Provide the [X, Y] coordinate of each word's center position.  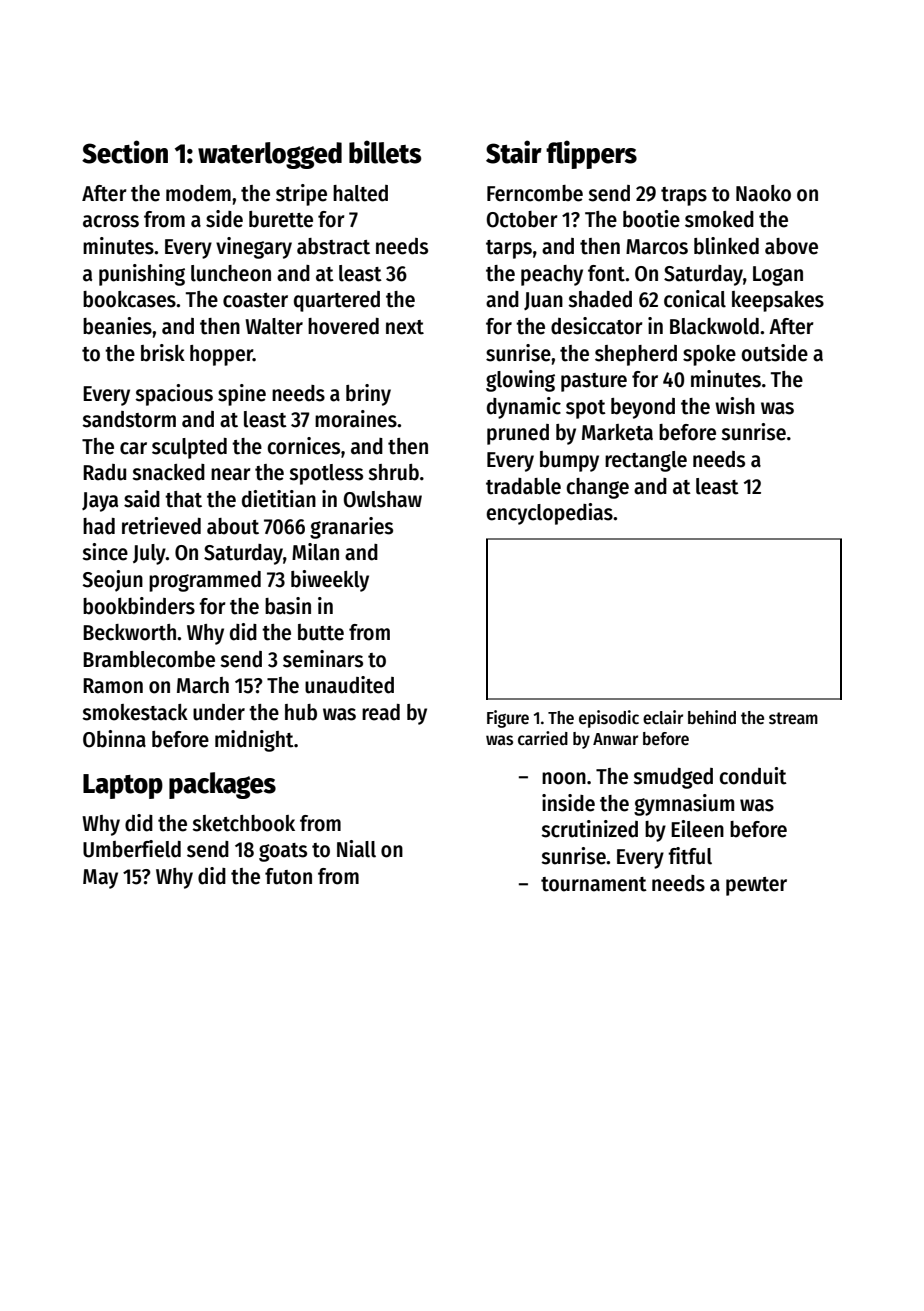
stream [793, 718]
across [111, 221]
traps [684, 196]
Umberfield [132, 849]
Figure [508, 719]
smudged [673, 778]
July [149, 554]
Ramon [113, 686]
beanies [117, 326]
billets [385, 152]
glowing [520, 381]
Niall [356, 849]
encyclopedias [549, 514]
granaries [351, 528]
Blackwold [714, 326]
